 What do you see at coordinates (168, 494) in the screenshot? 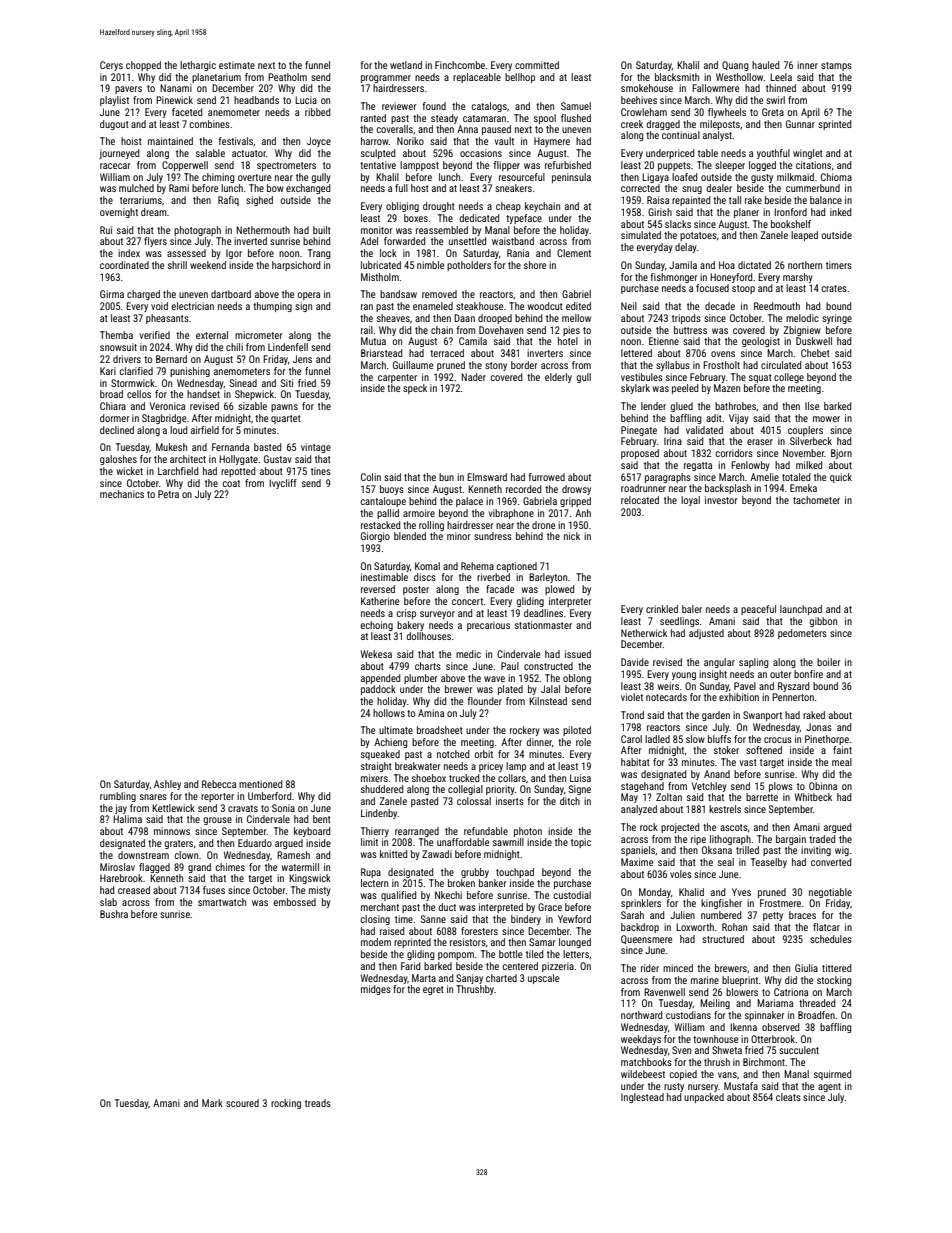
I see `Petra` at bounding box center [168, 494].
